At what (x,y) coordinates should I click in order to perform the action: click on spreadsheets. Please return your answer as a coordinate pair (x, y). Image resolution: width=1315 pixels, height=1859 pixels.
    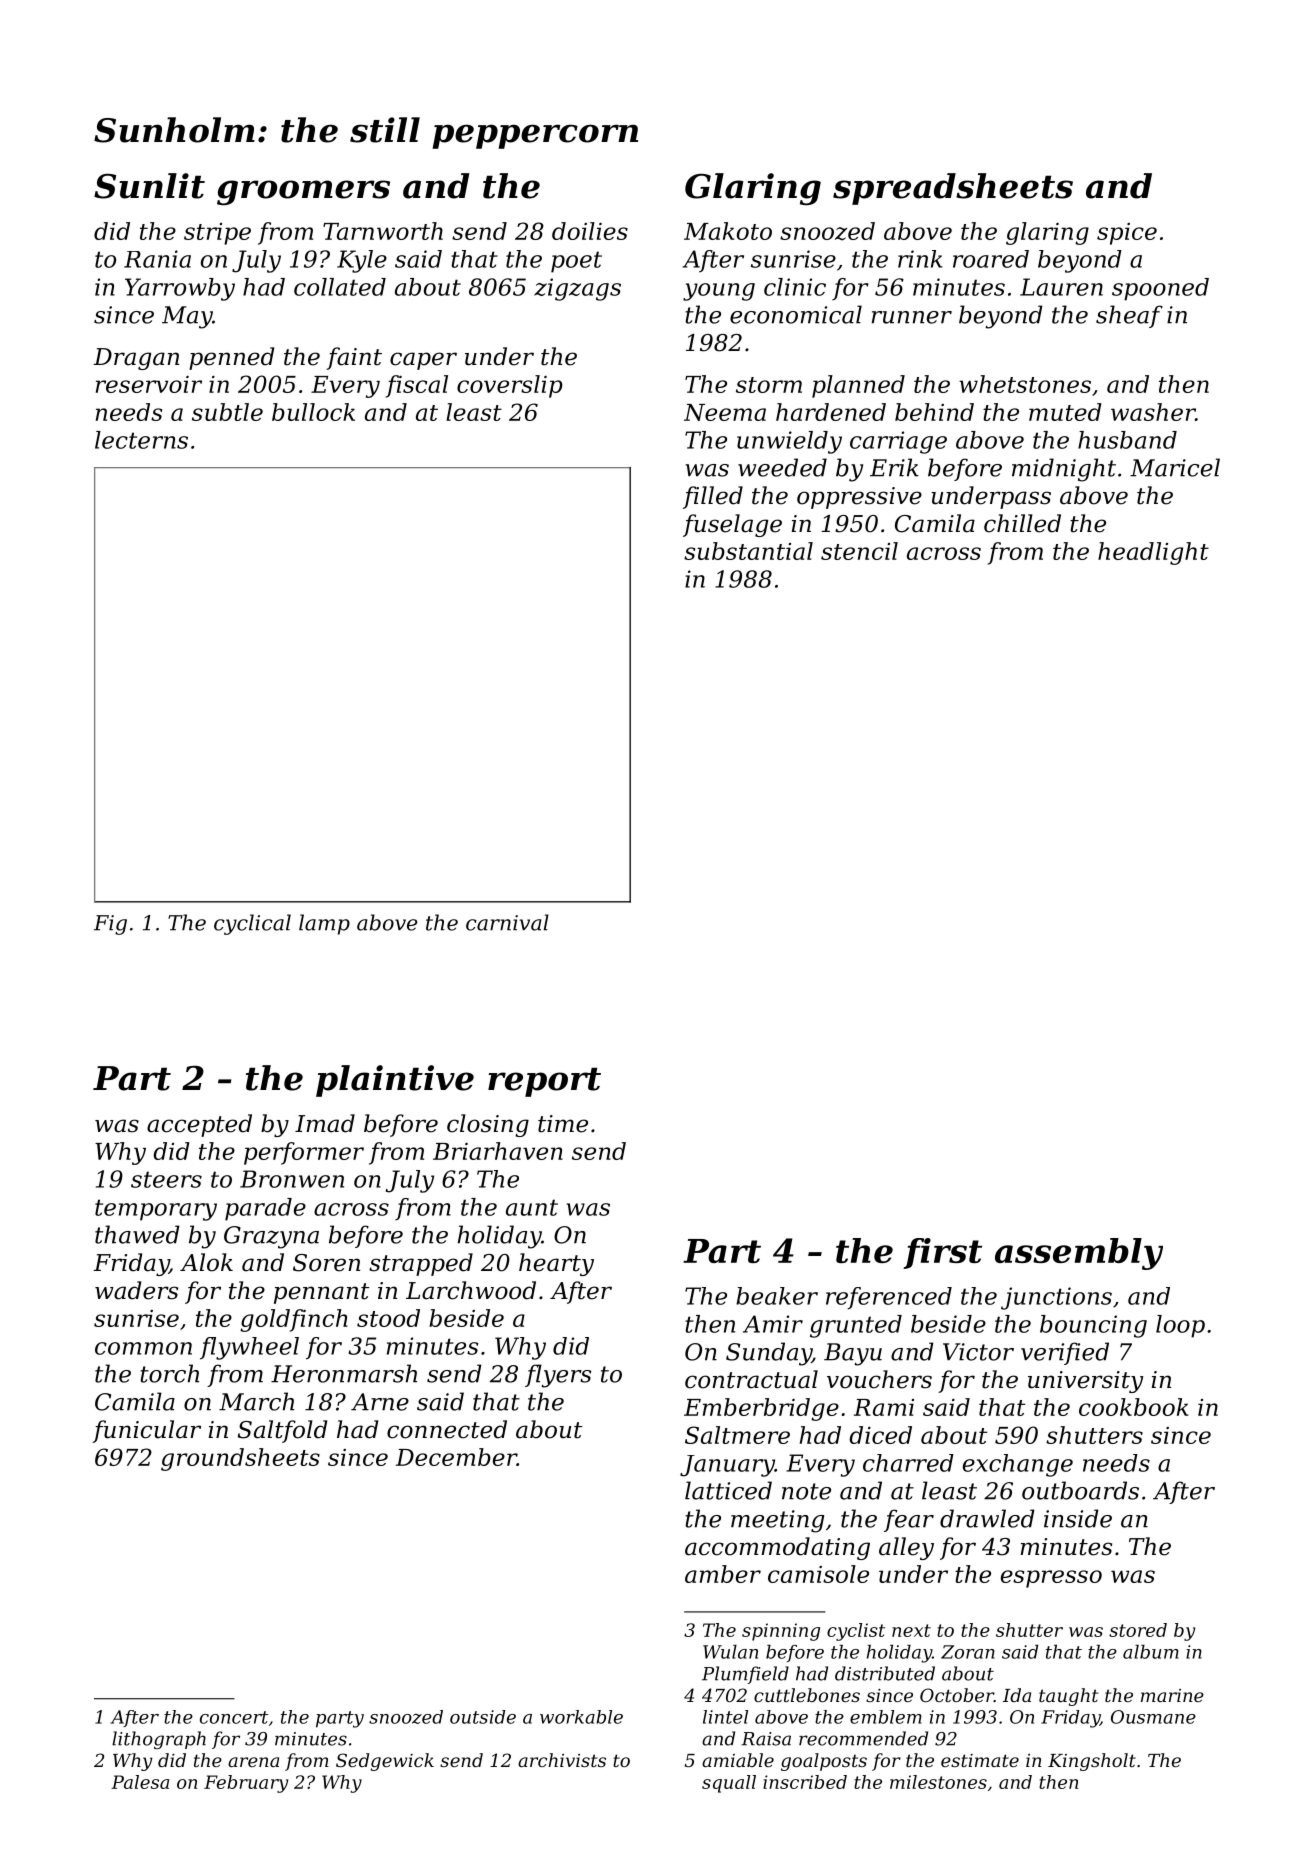
    Looking at the image, I should click on (953, 189).
